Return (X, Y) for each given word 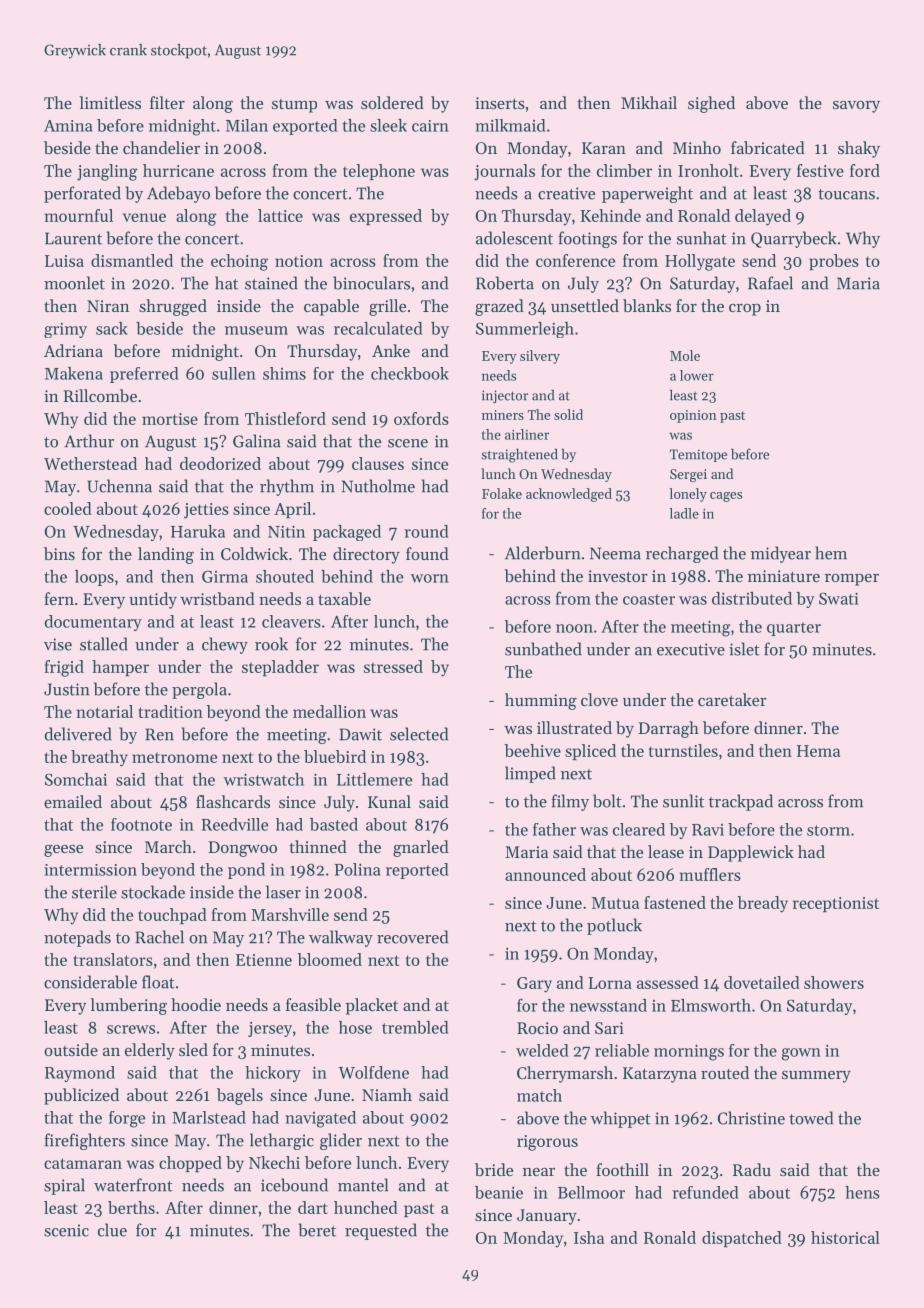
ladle (684, 513)
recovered (412, 937)
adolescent (514, 238)
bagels (240, 1096)
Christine (751, 1118)
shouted (285, 576)
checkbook (410, 373)
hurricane (178, 170)
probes (834, 262)
